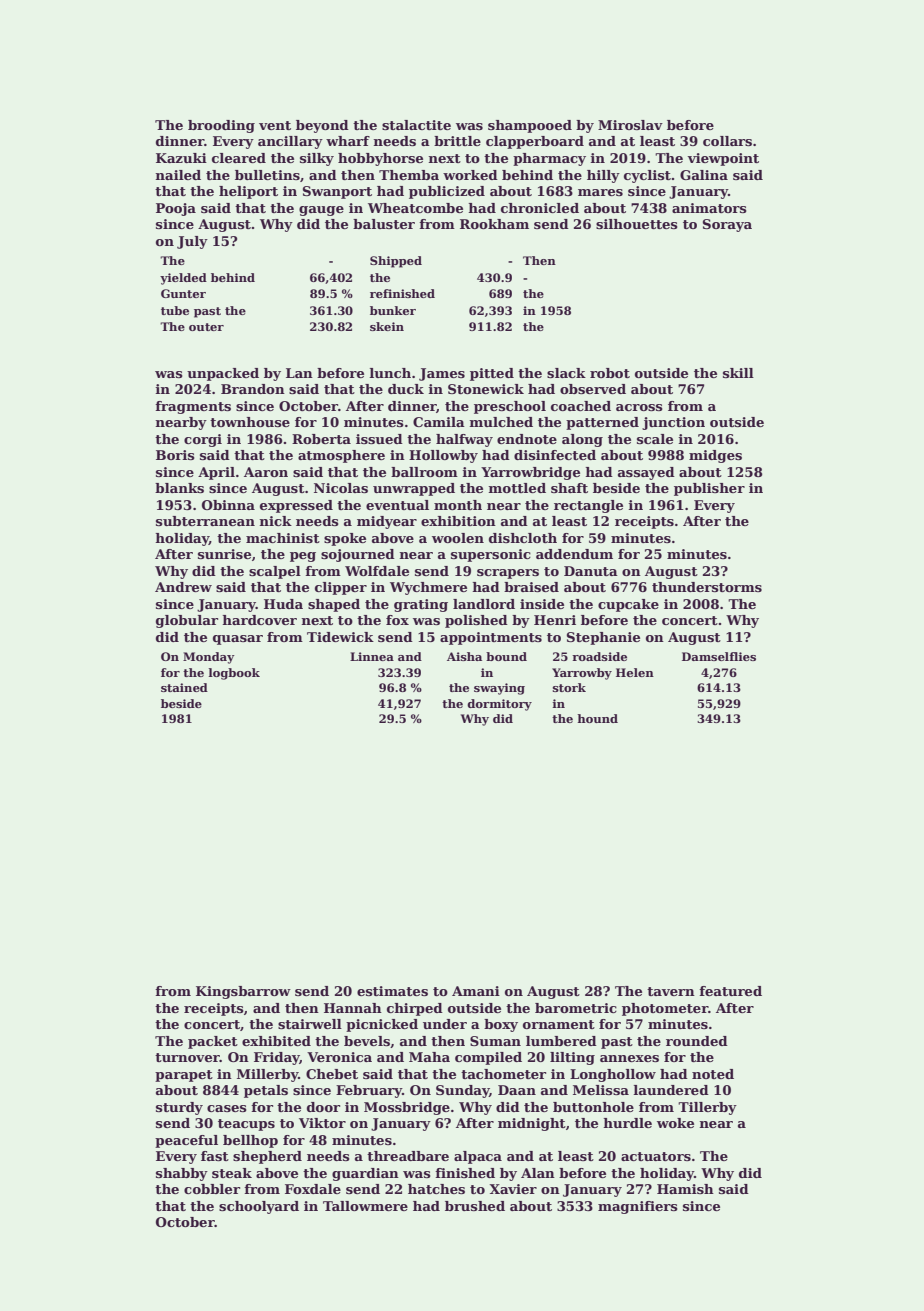  Describe the element at coordinates (353, 1008) in the image. I see `Hannah` at that location.
